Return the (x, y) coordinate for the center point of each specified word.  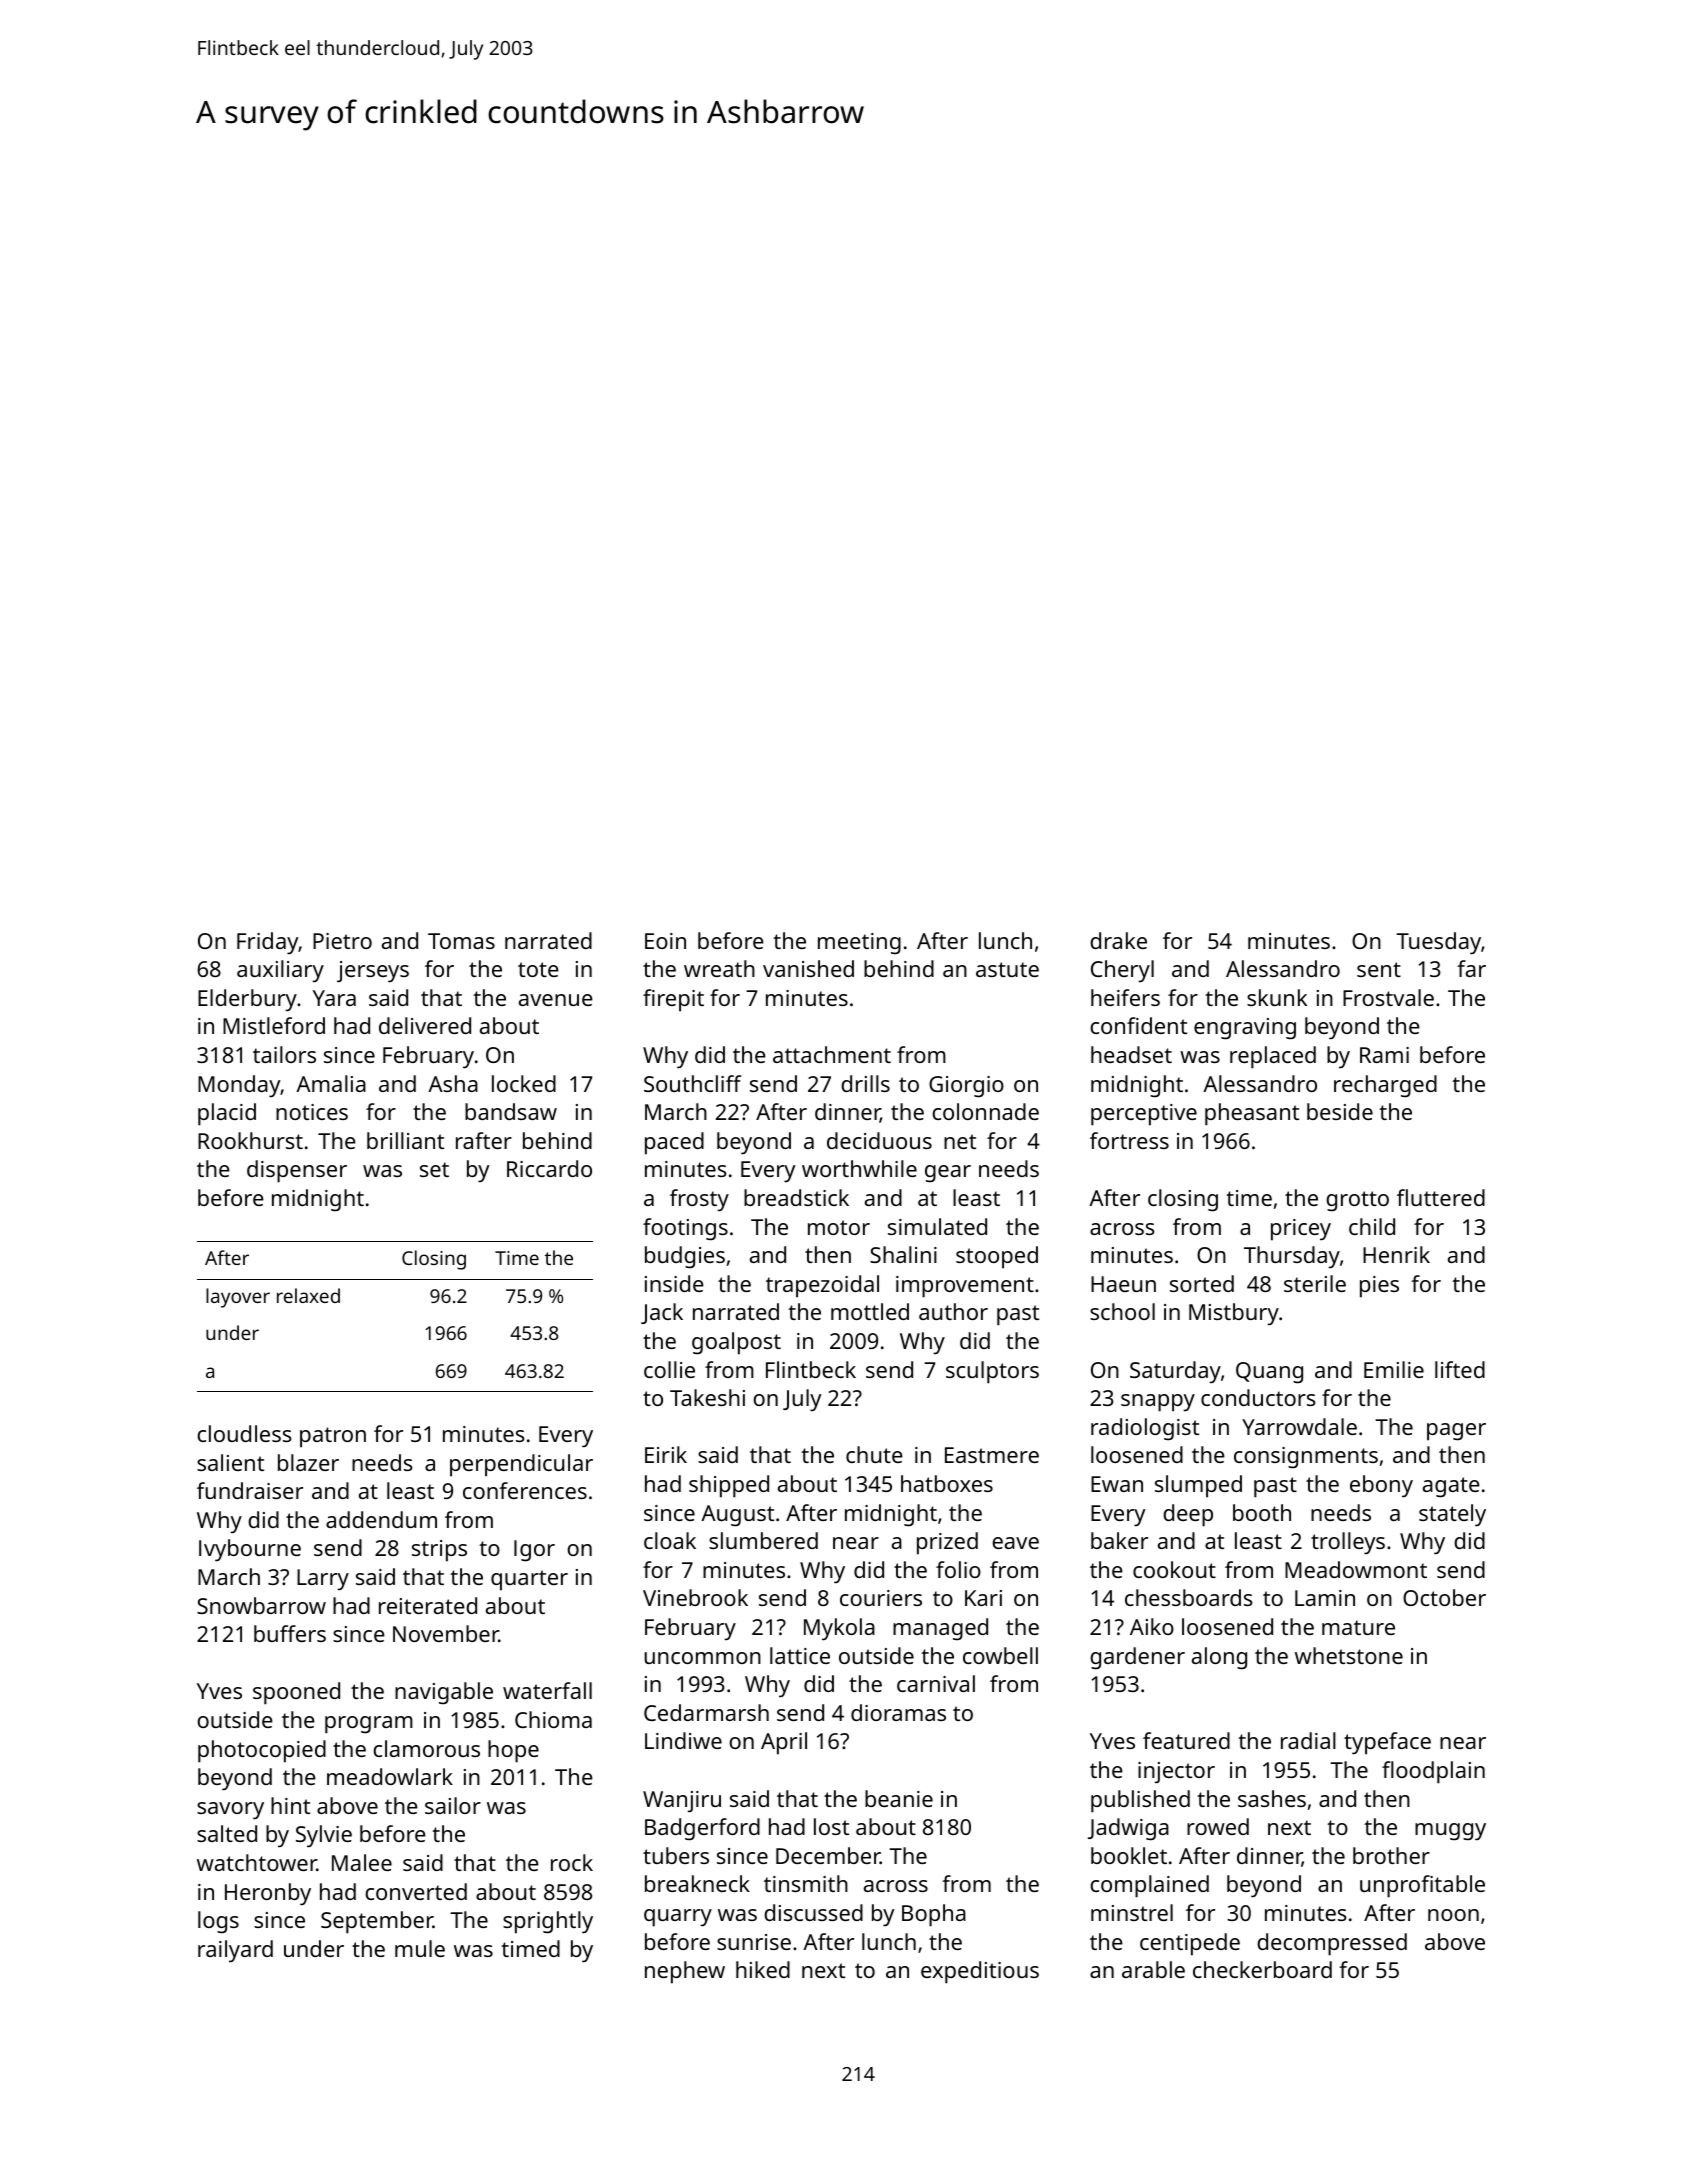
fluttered (1441, 1197)
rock (572, 1862)
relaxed (308, 1295)
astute (1007, 969)
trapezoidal (822, 1286)
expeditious (980, 1972)
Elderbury (247, 1000)
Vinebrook (695, 1597)
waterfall (547, 1690)
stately (1452, 1515)
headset (1131, 1054)
